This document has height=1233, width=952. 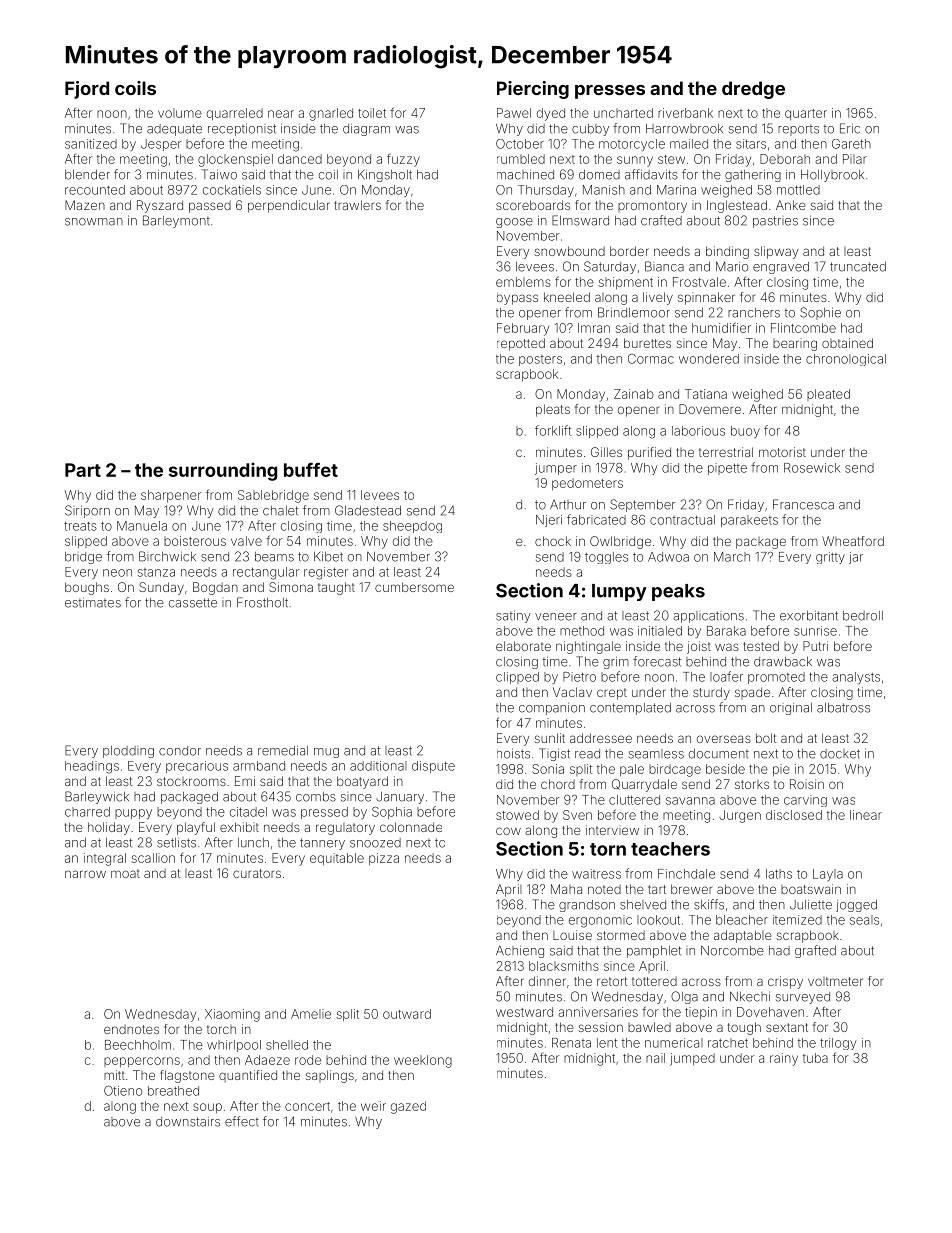 What do you see at coordinates (153, 858) in the document?
I see `scallion` at bounding box center [153, 858].
